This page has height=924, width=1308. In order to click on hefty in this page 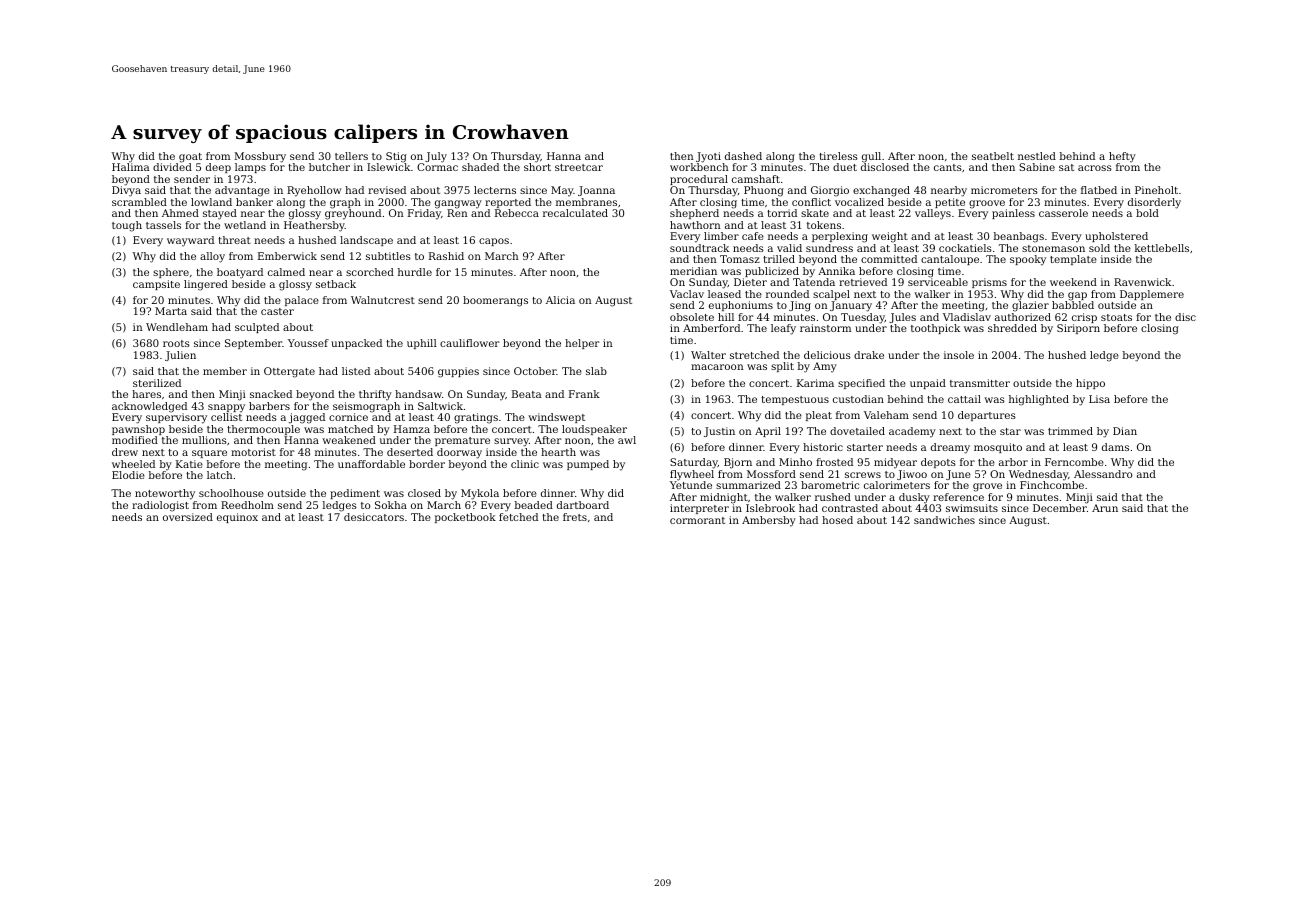, I will do `click(1122, 157)`.
